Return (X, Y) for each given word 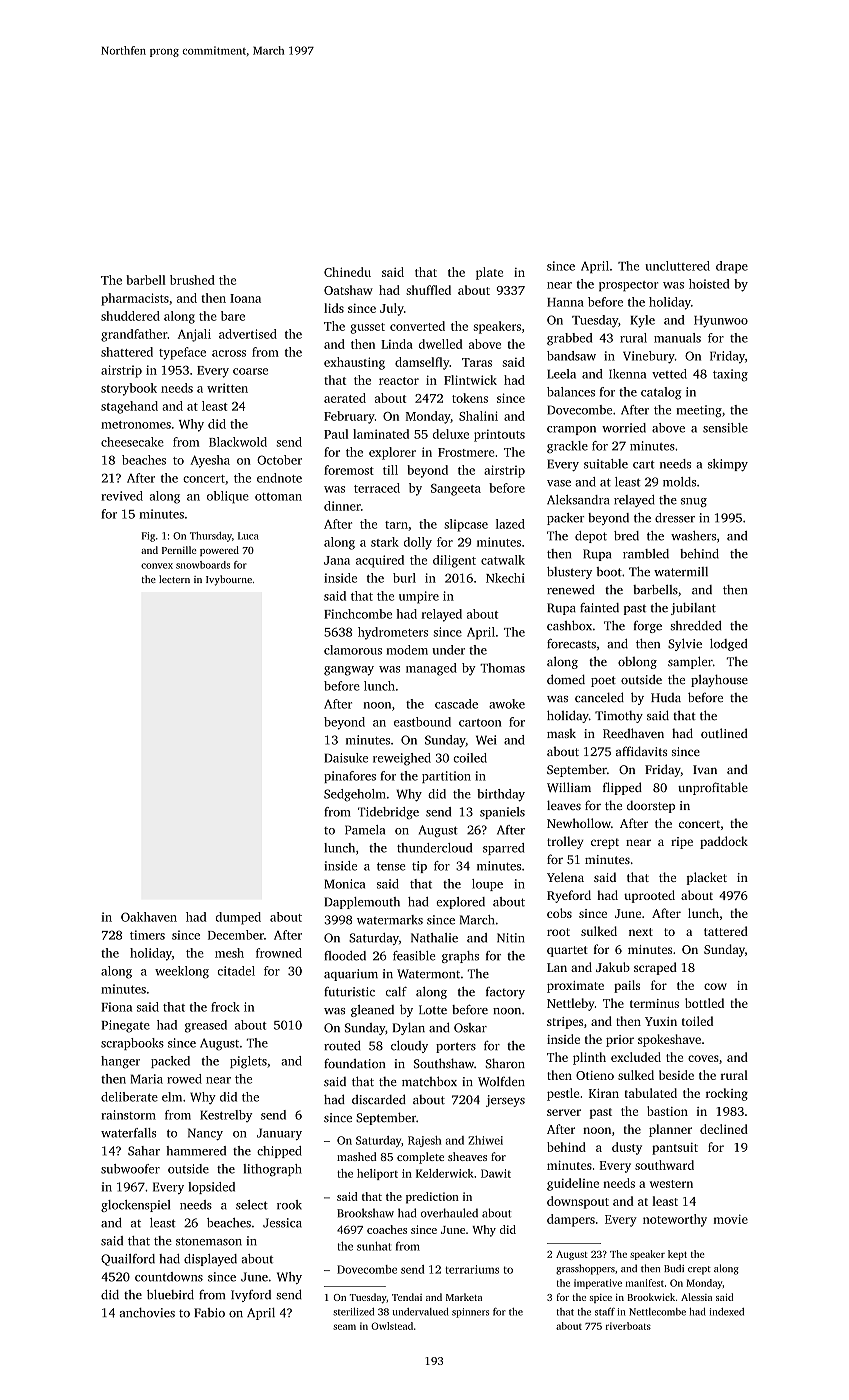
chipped (279, 1152)
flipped (622, 788)
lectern (174, 579)
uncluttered (677, 266)
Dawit (496, 1173)
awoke (507, 704)
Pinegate (126, 1026)
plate (489, 273)
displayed (210, 1260)
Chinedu (347, 272)
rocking (727, 1094)
